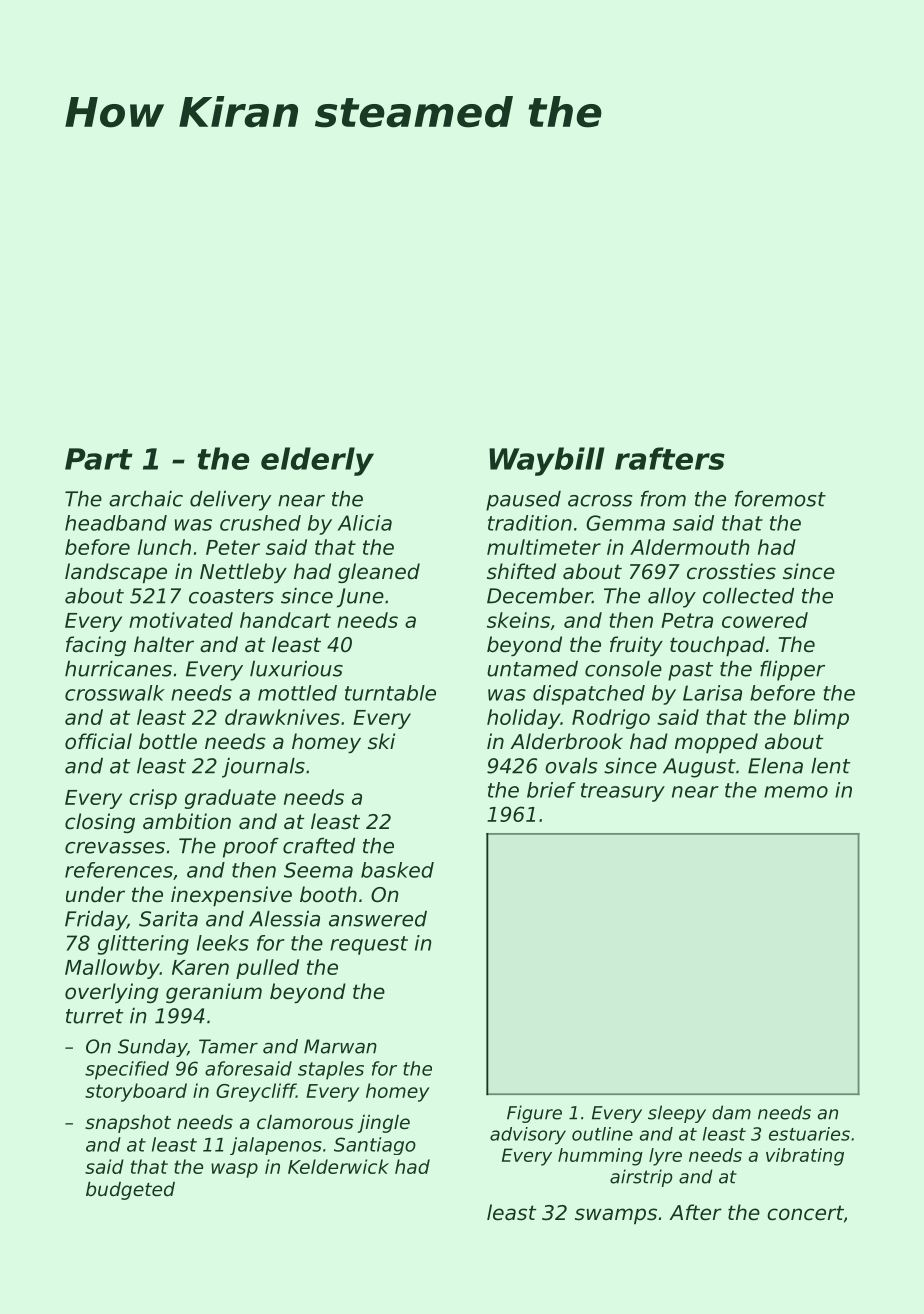 Image resolution: width=924 pixels, height=1314 pixels. Describe the element at coordinates (276, 1146) in the page. I see `jalapenos` at that location.
